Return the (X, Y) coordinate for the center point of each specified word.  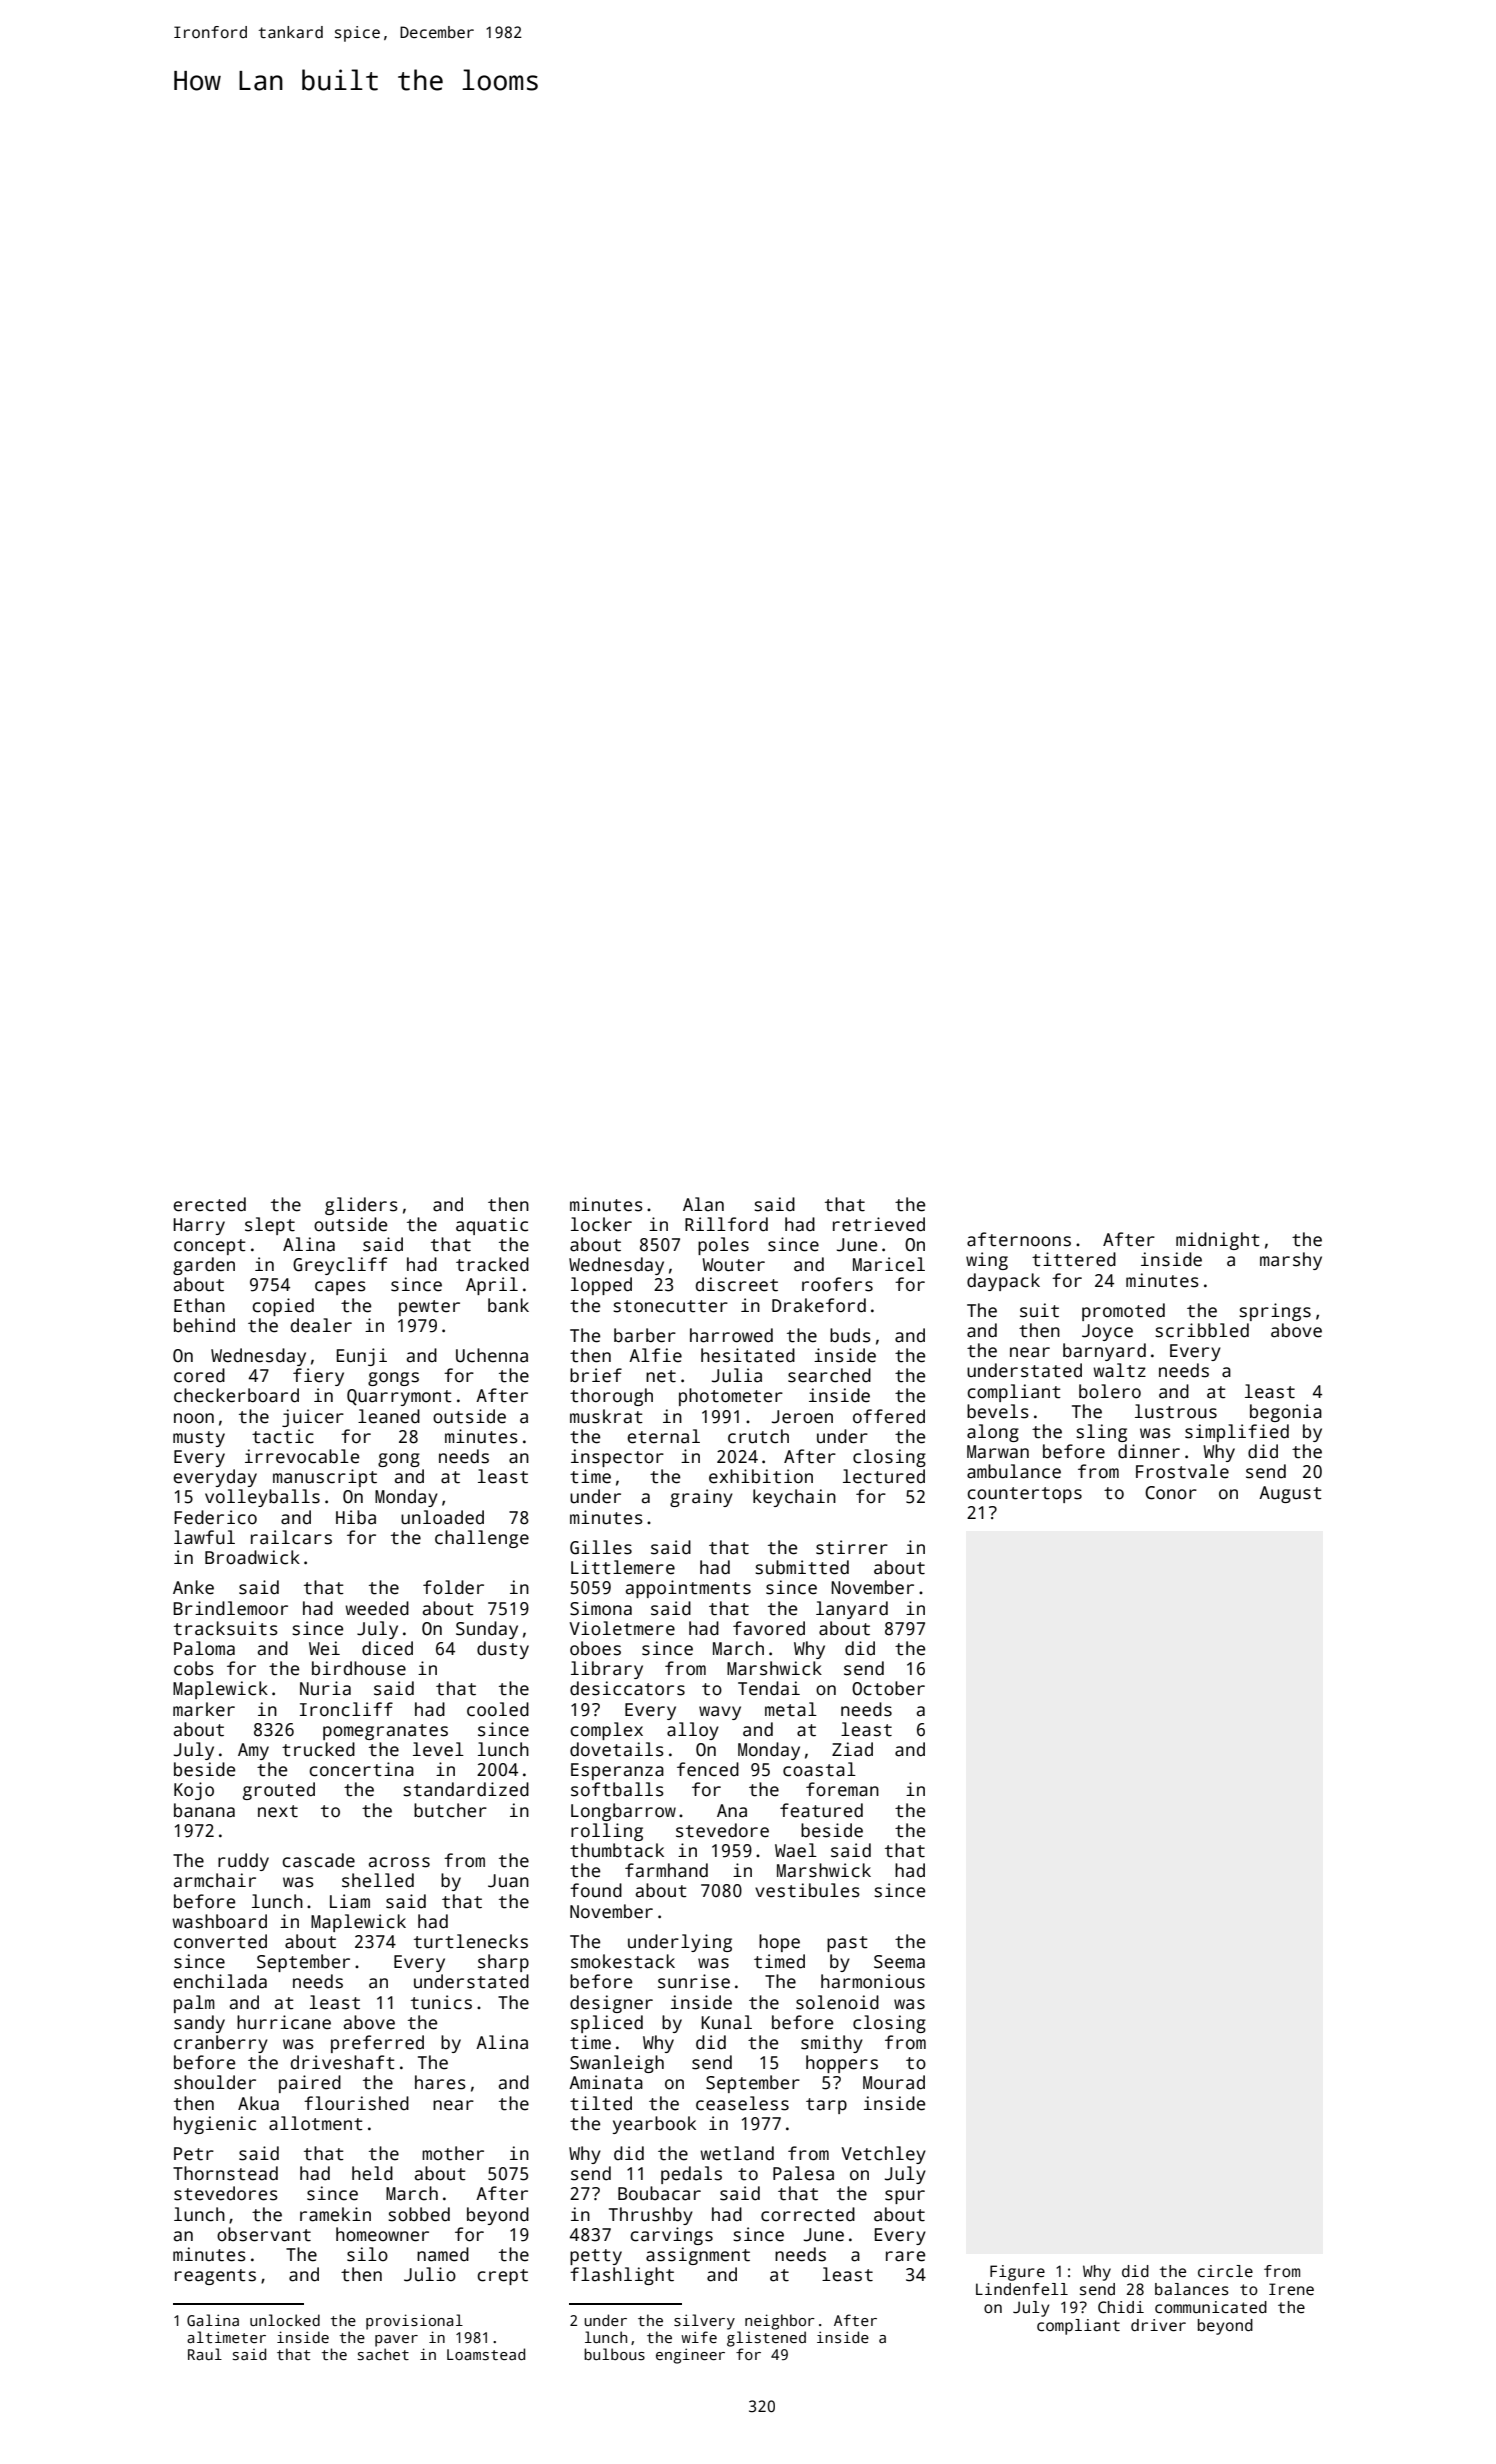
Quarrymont (399, 1397)
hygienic (215, 2125)
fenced (708, 1769)
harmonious (873, 1981)
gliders (361, 1206)
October (888, 1688)
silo (367, 2254)
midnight (1218, 1241)
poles (723, 1246)
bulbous (614, 2354)
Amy (253, 1751)
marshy (1291, 1261)
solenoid (837, 2002)
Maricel (889, 1264)
